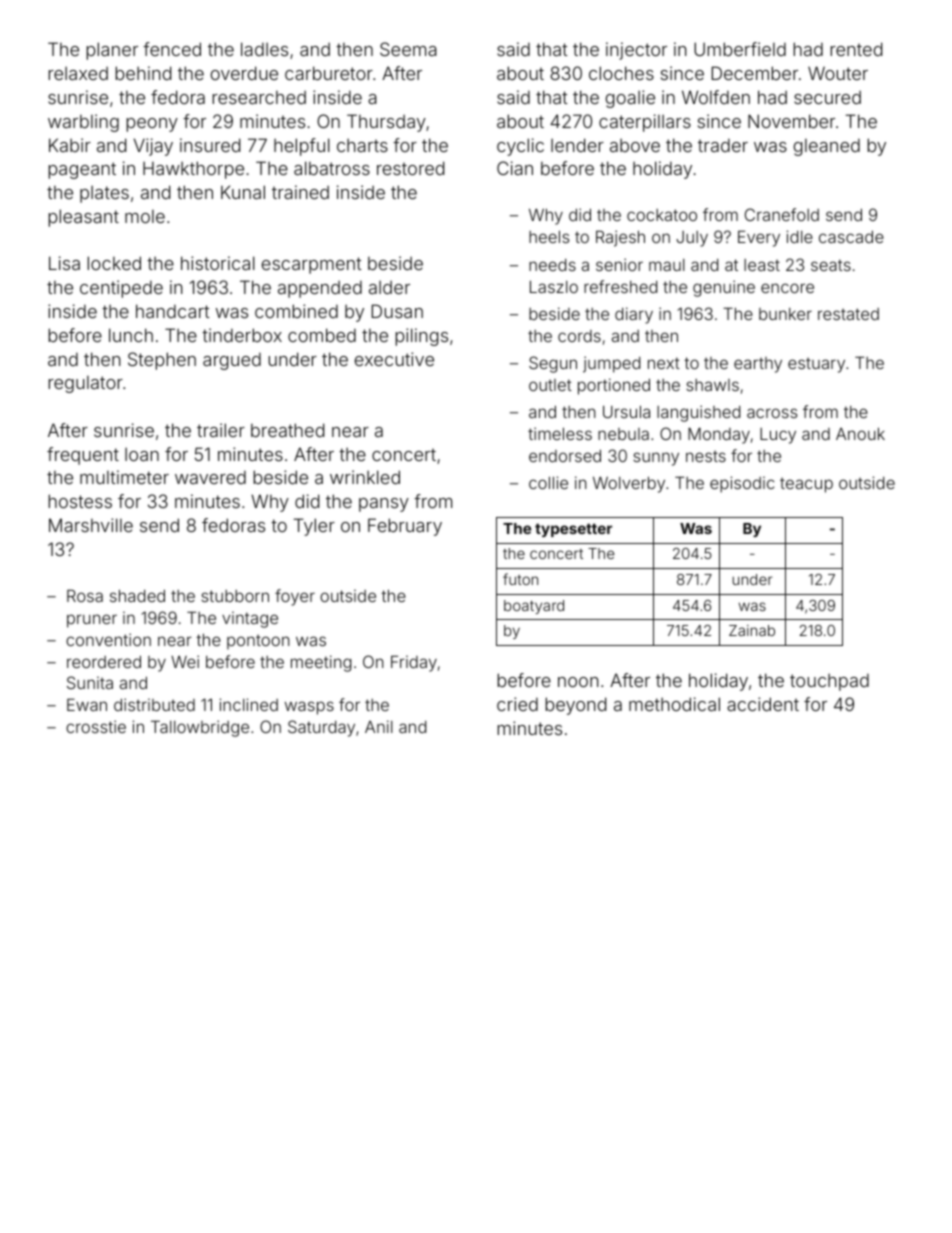  I want to click on cried, so click(517, 704).
